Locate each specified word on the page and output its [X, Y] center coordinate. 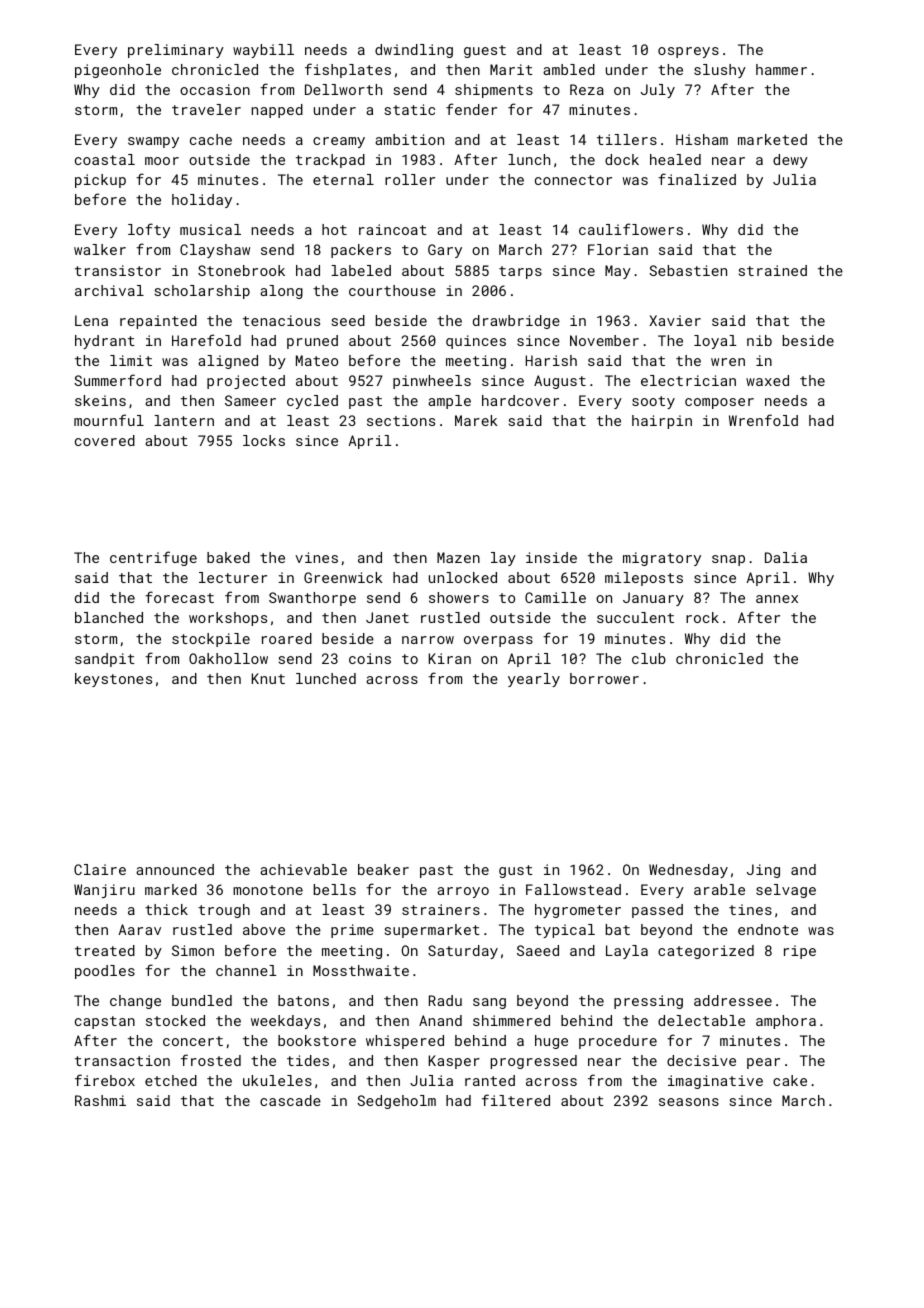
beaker [383, 869]
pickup [100, 181]
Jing [763, 871]
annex [777, 599]
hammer [781, 69]
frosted [211, 1060]
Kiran [450, 658]
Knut [268, 678]
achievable [303, 869]
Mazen [458, 557]
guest [485, 51]
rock [702, 617]
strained [773, 270]
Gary [445, 251]
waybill [263, 51]
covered [105, 440]
